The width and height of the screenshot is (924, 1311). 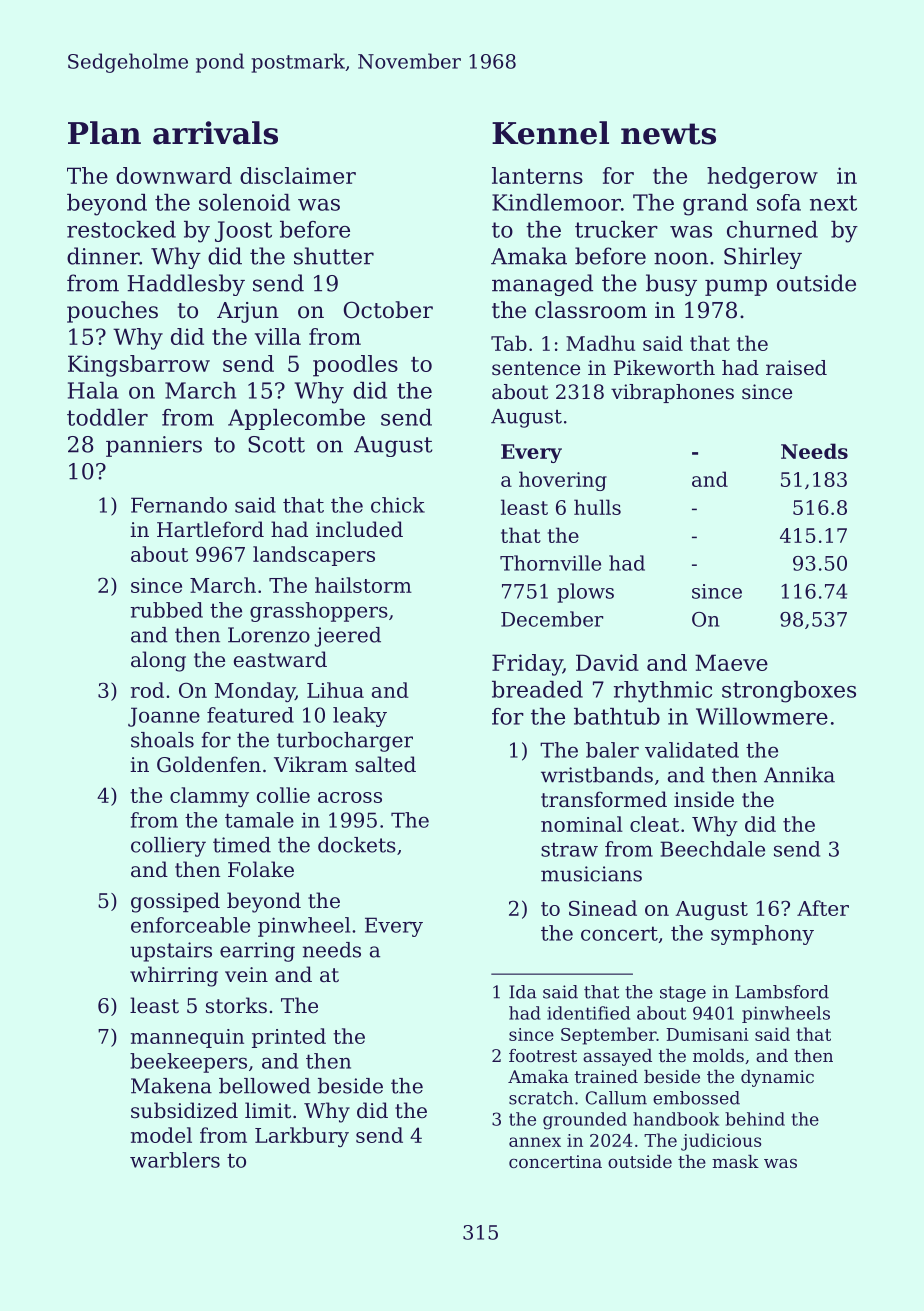 I want to click on Shirley, so click(x=763, y=258).
